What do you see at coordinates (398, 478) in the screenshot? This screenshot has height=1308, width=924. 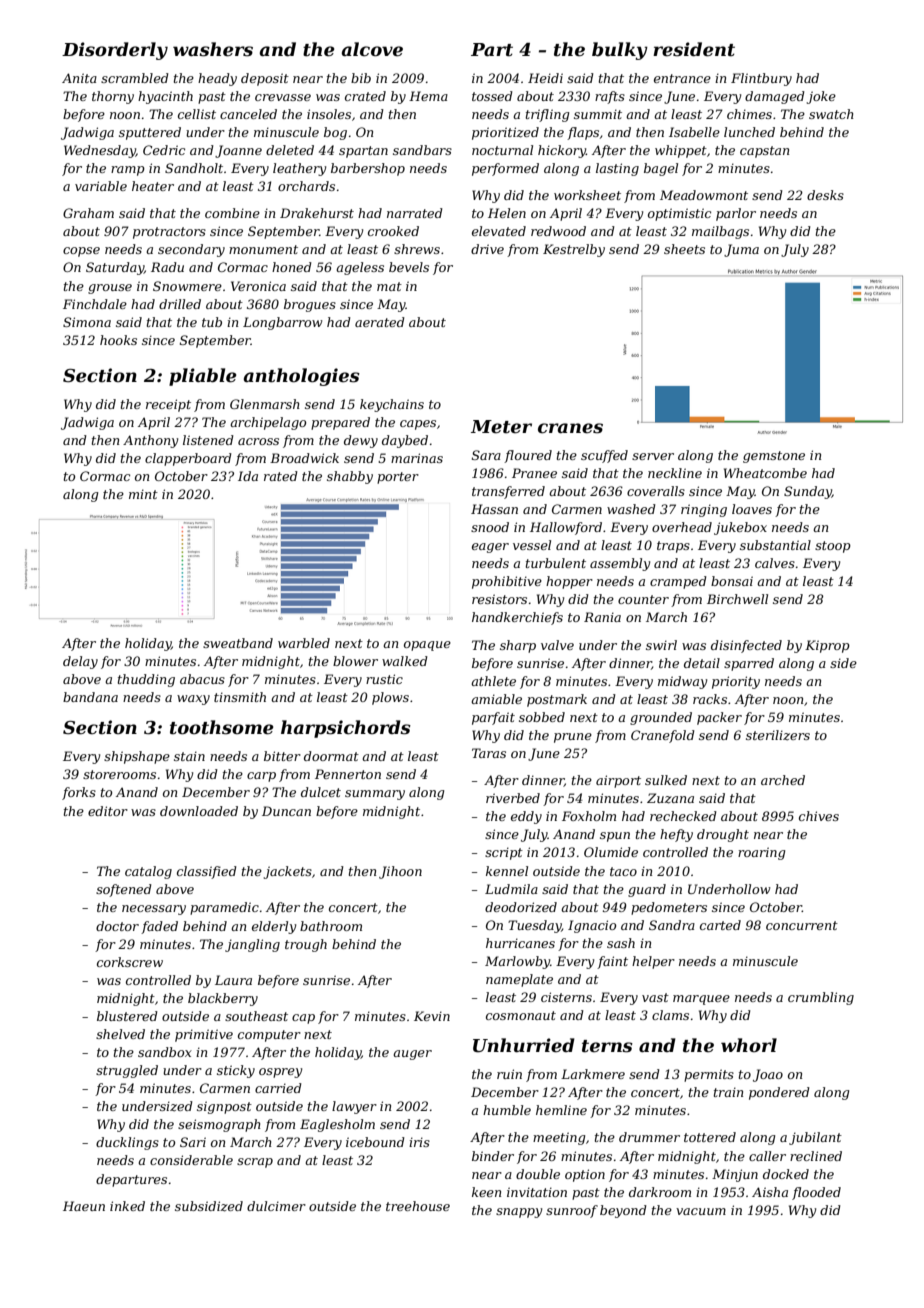 I see `porter` at bounding box center [398, 478].
